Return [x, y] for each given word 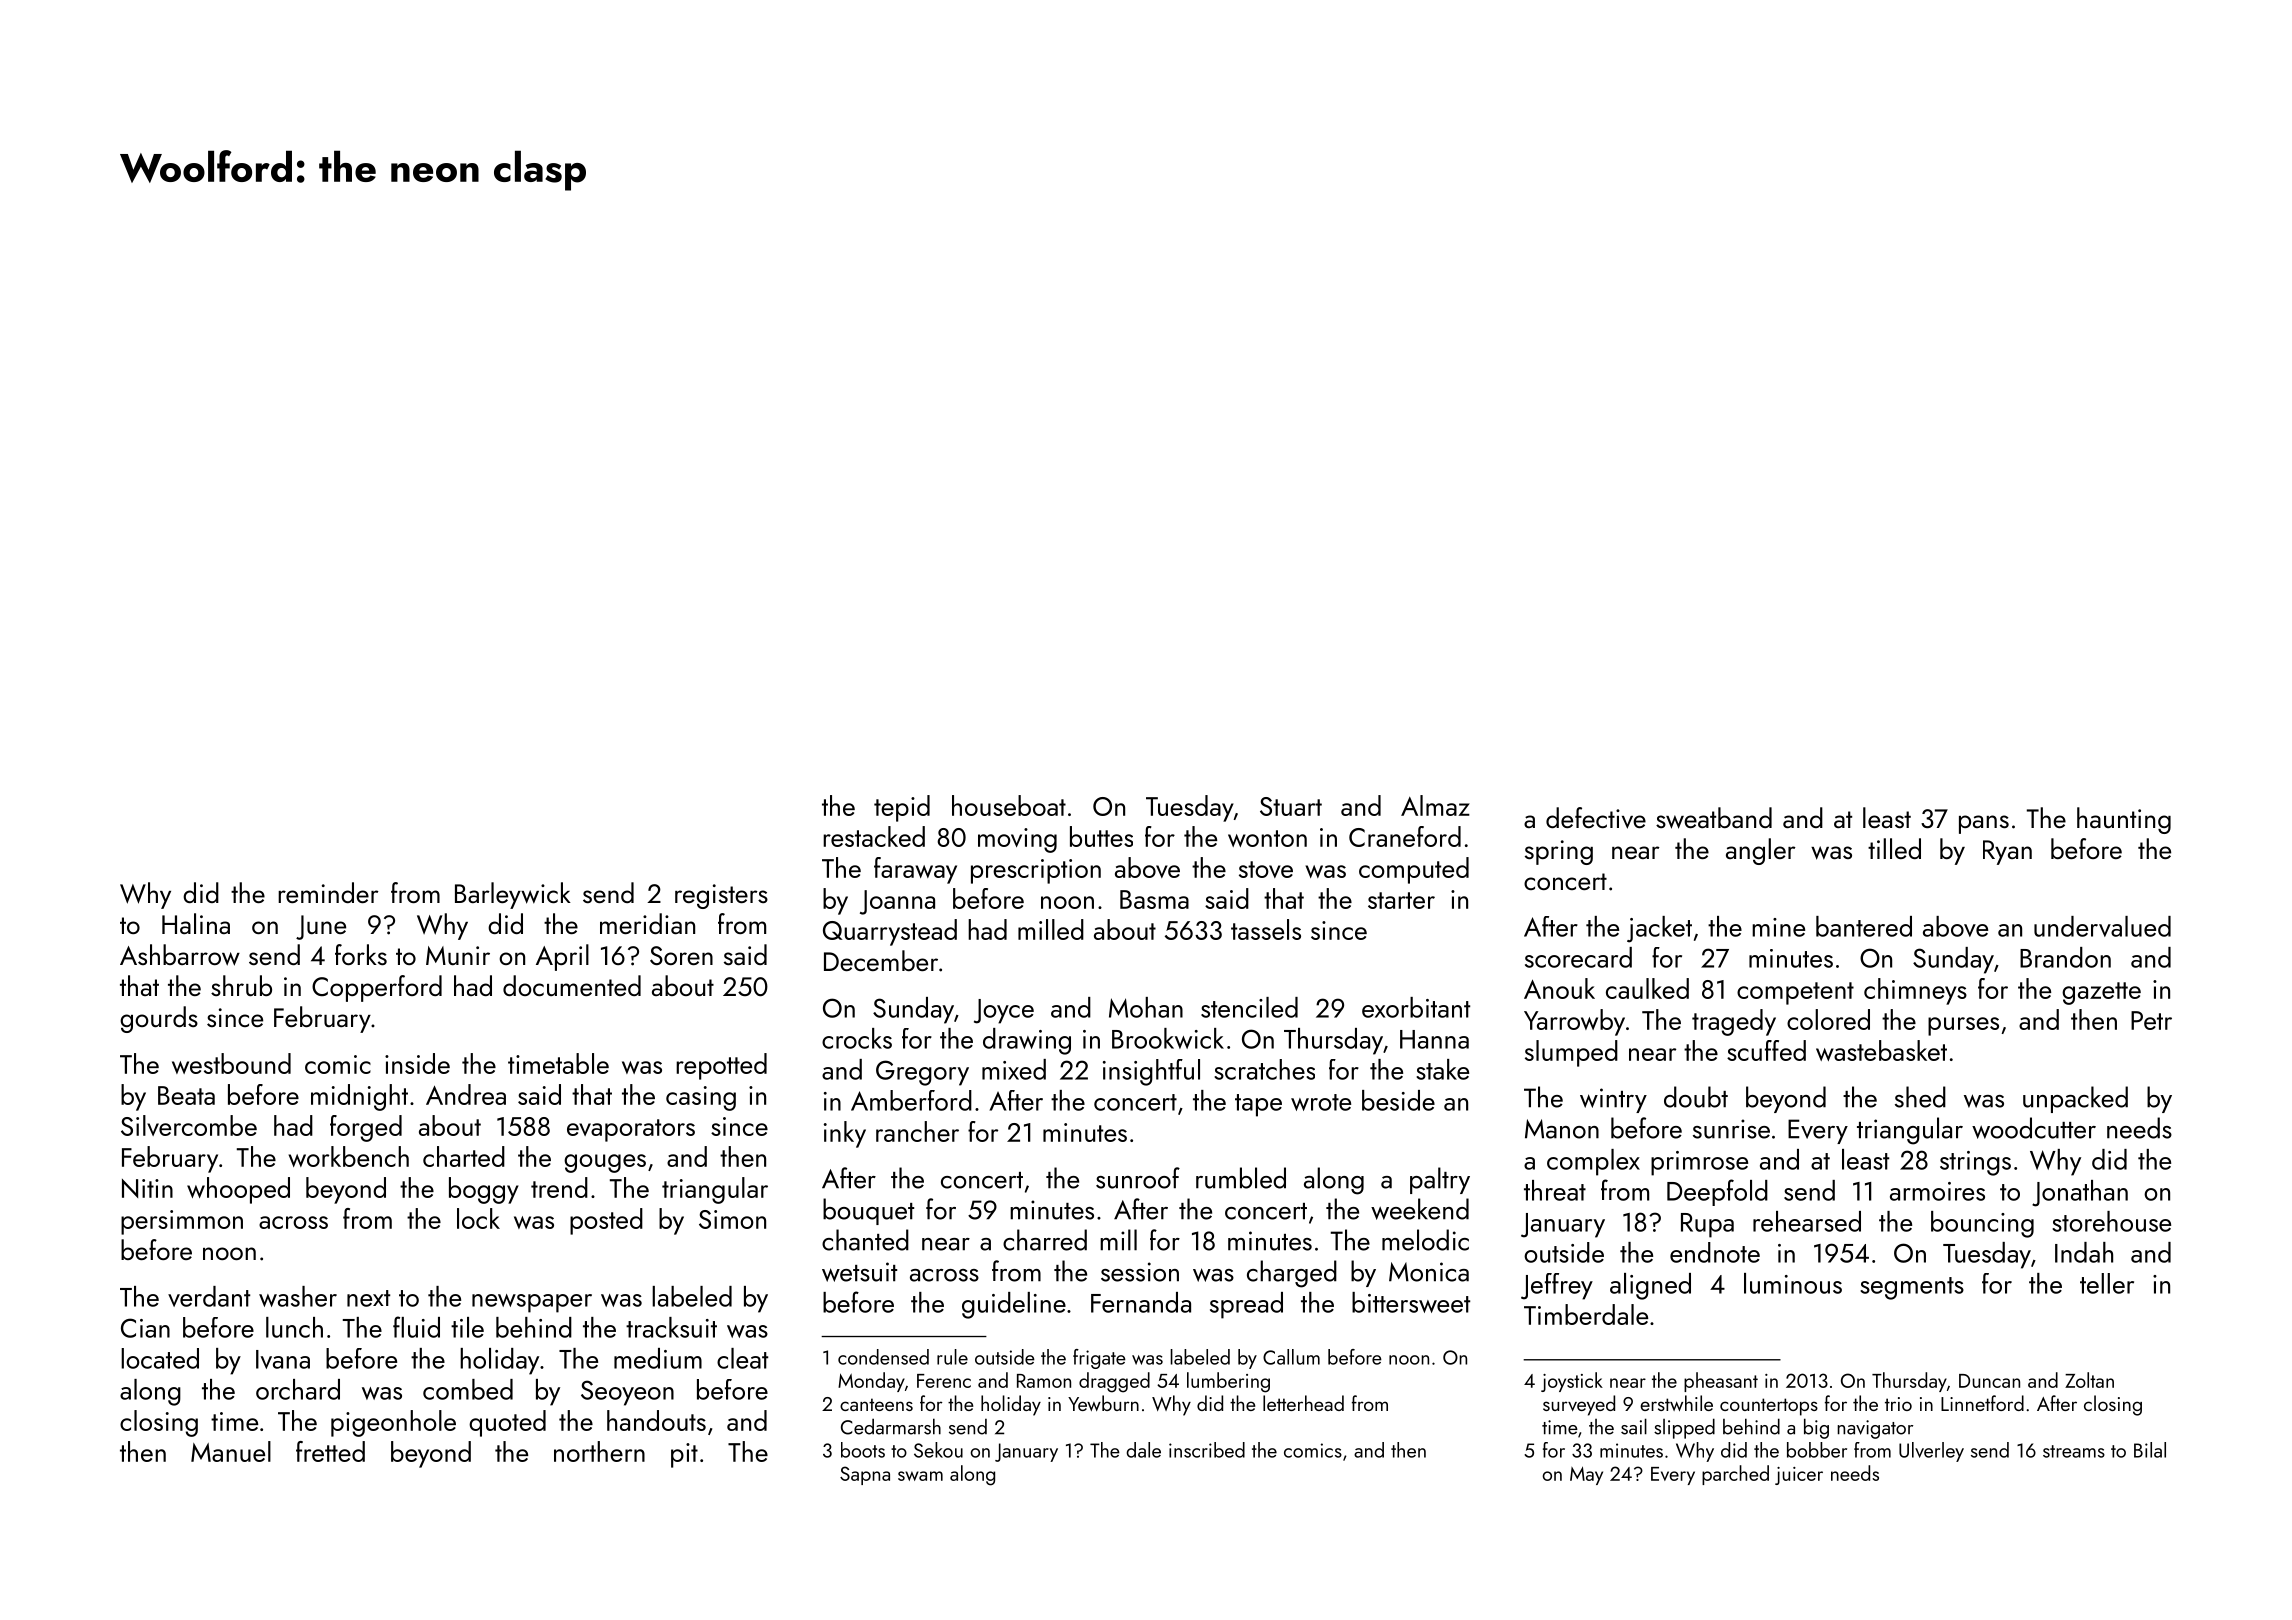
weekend [1420, 1209]
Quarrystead [890, 932]
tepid [902, 808]
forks [361, 954]
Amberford [911, 1100]
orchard [298, 1389]
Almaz [1435, 805]
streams [2074, 1451]
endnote [1715, 1252]
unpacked [2075, 1099]
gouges [605, 1163]
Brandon [2065, 957]
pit [684, 1455]
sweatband [1714, 818]
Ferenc [944, 1381]
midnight [359, 1097]
